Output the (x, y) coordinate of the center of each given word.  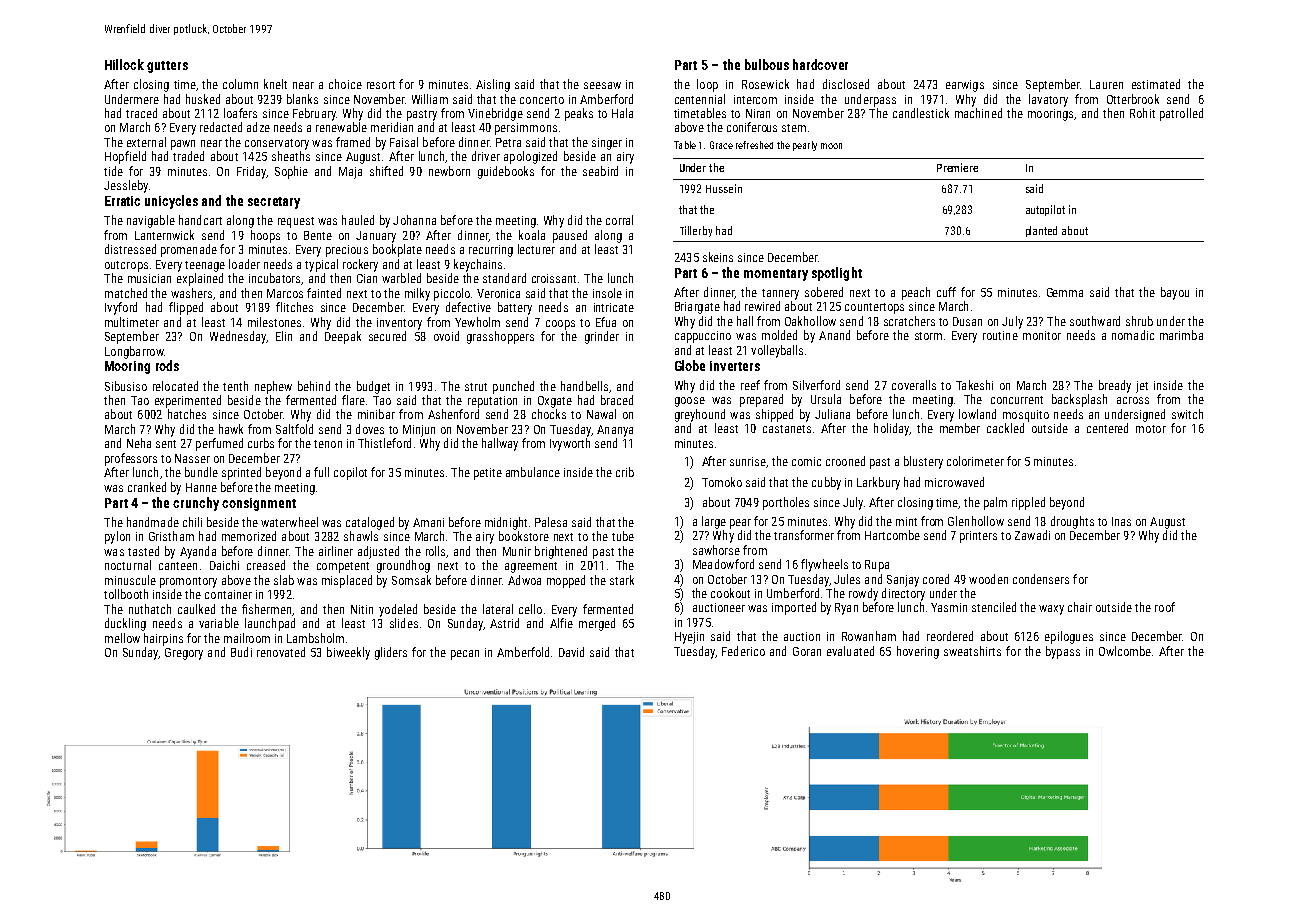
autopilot (1045, 210)
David (571, 652)
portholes (786, 503)
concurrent (1017, 400)
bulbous (767, 64)
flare (353, 400)
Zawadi (1032, 535)
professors (131, 459)
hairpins (163, 639)
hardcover (820, 64)
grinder (602, 337)
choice (345, 84)
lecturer (536, 249)
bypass (1063, 652)
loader (244, 264)
